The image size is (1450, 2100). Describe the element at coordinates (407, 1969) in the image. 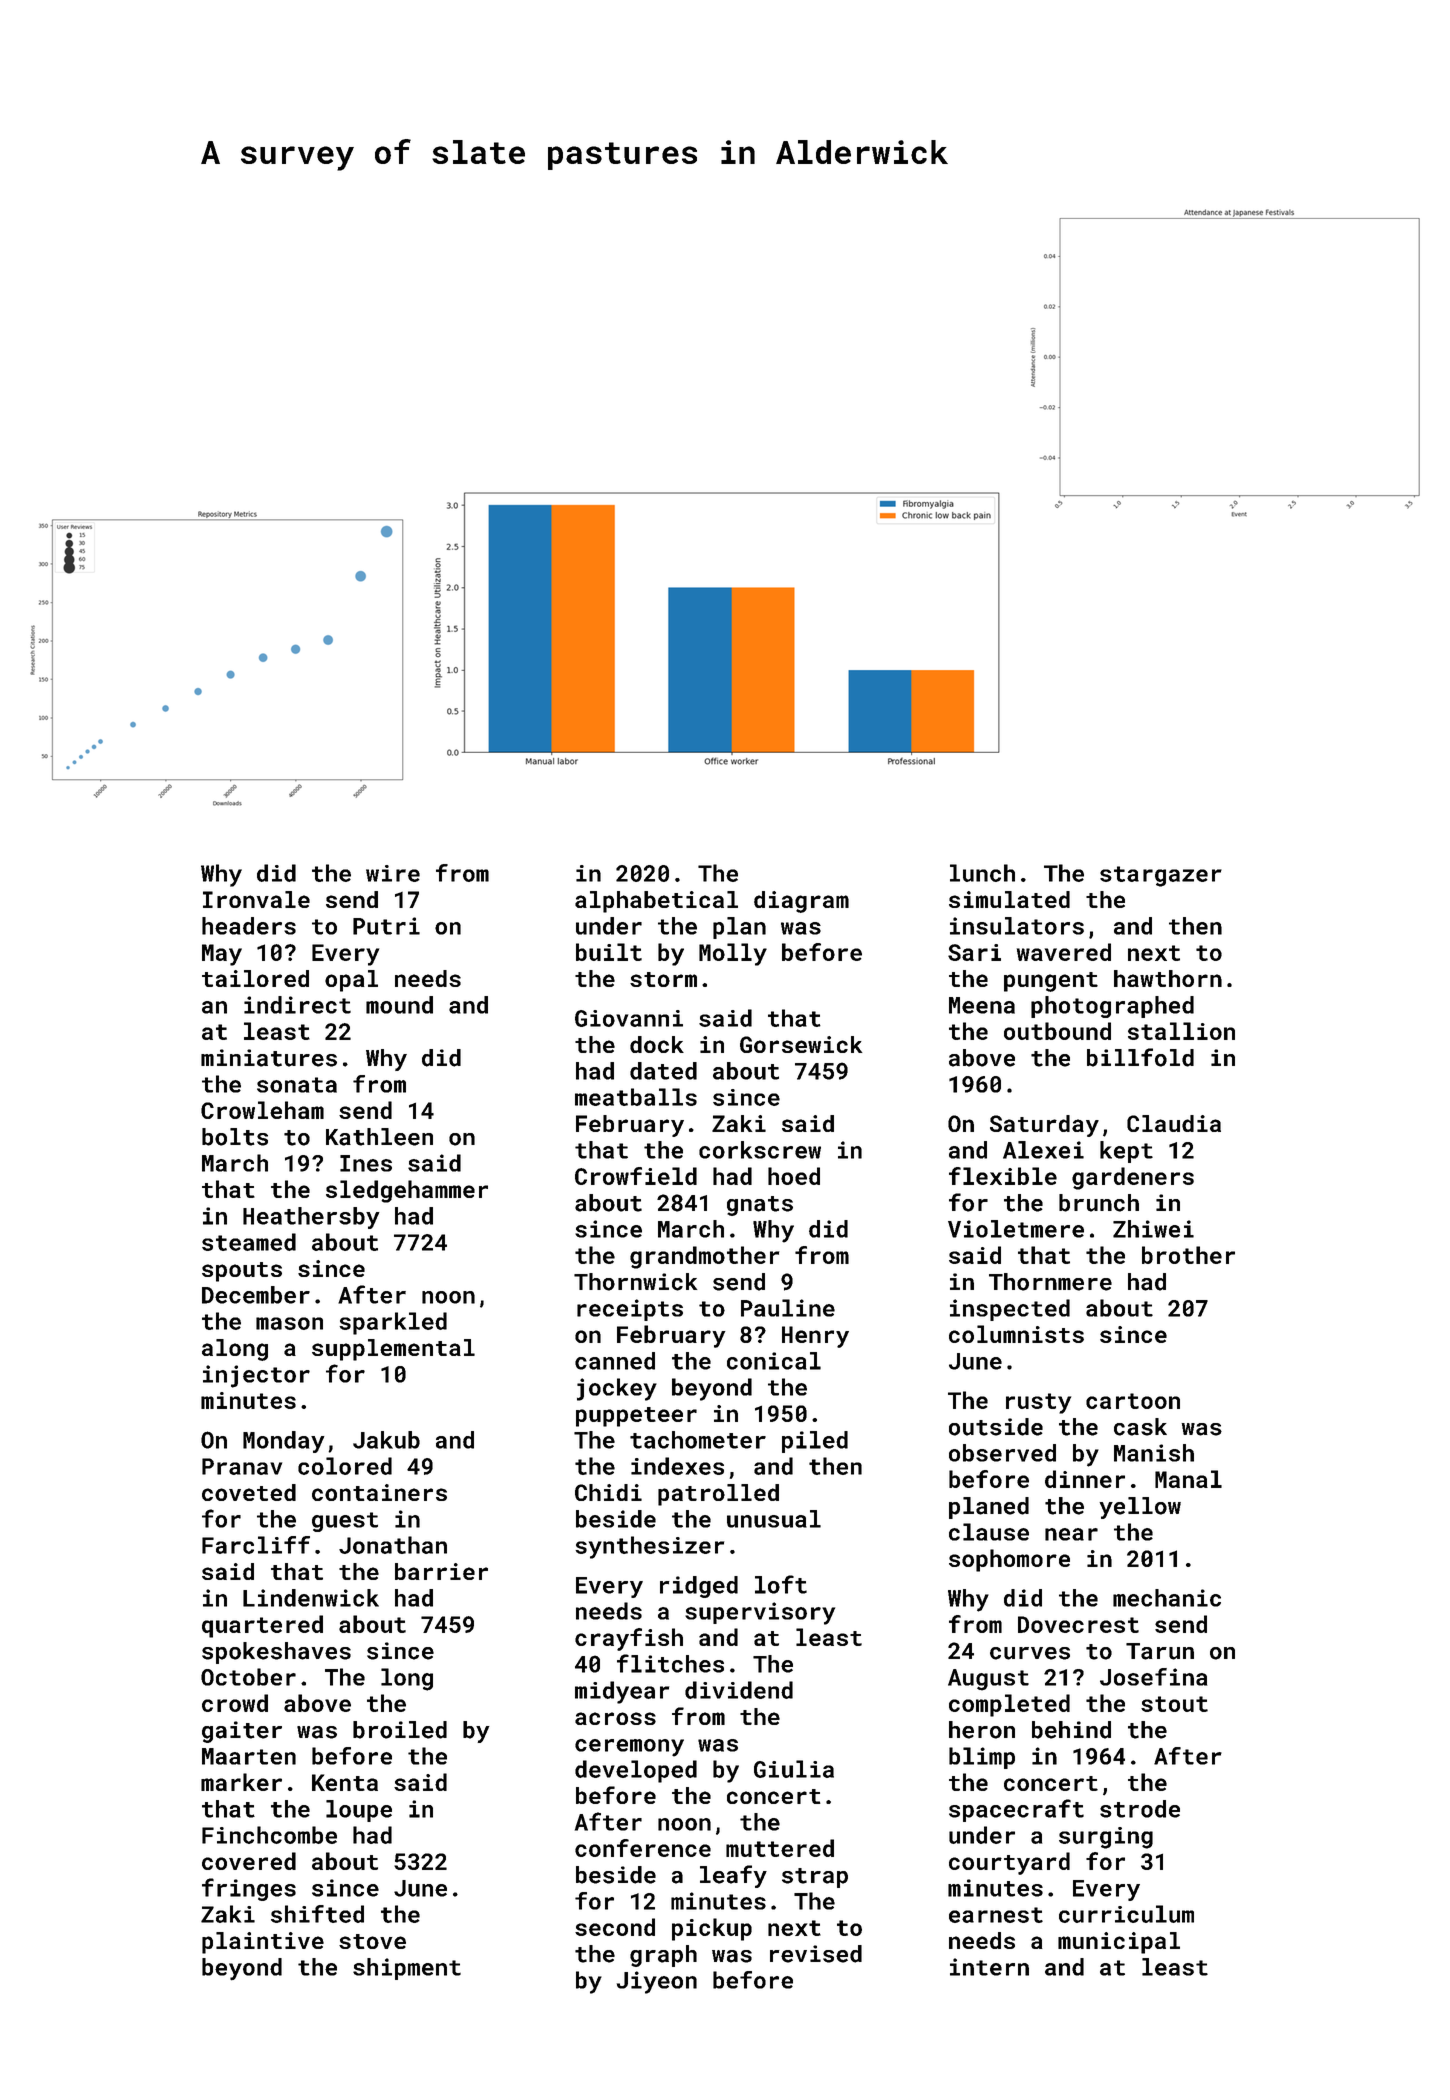

I see `shipment` at that location.
